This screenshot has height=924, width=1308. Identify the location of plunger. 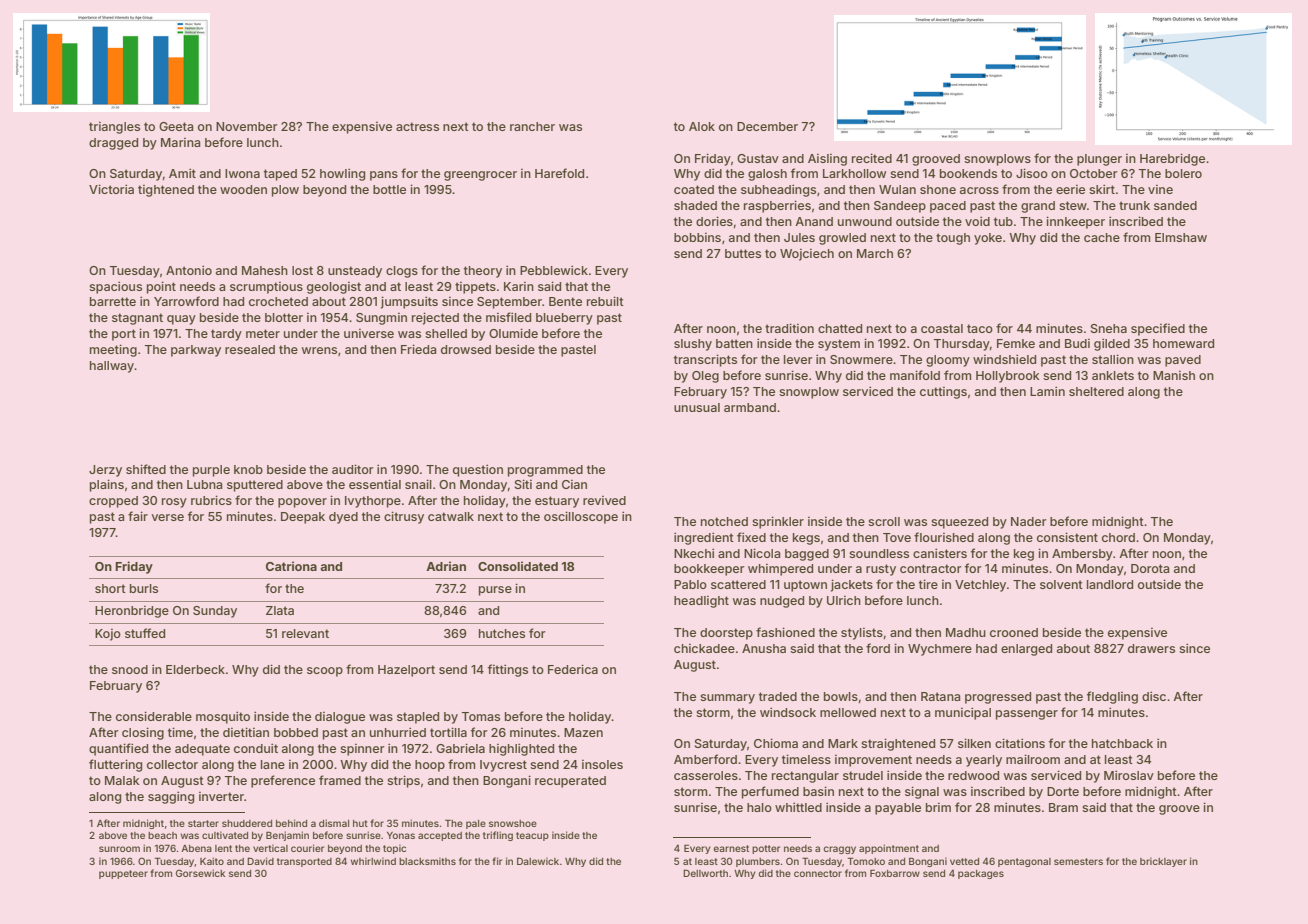
(1099, 160).
